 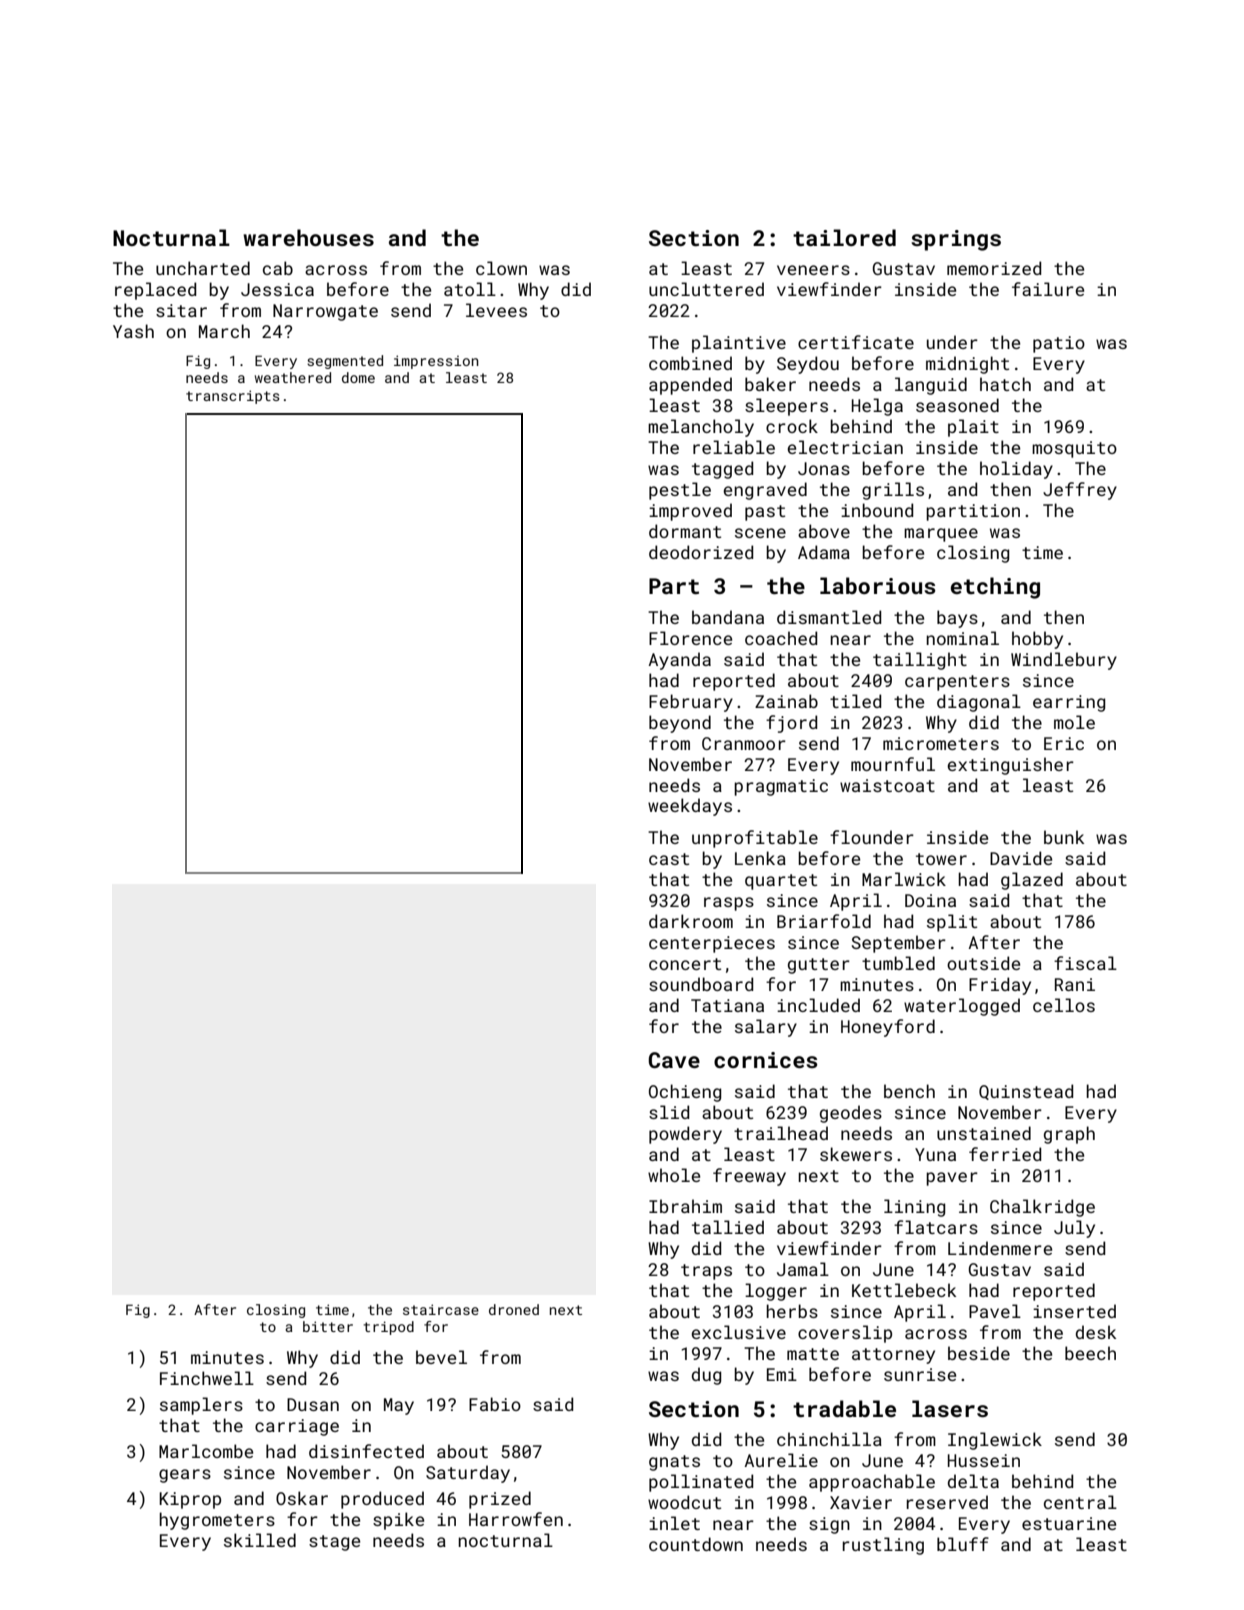 I want to click on bitter, so click(x=328, y=1326).
